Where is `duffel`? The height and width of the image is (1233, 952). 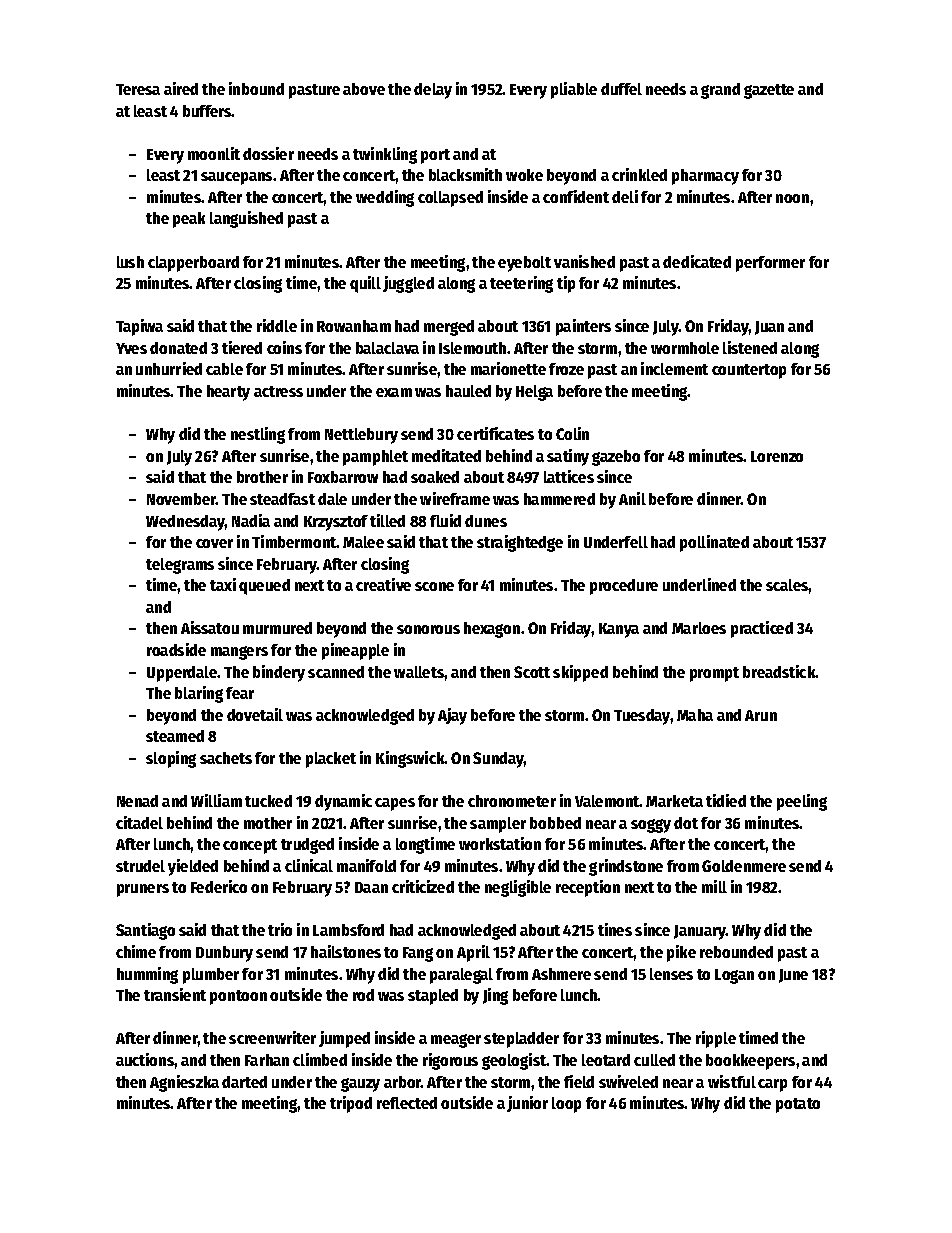 duffel is located at coordinates (621, 89).
